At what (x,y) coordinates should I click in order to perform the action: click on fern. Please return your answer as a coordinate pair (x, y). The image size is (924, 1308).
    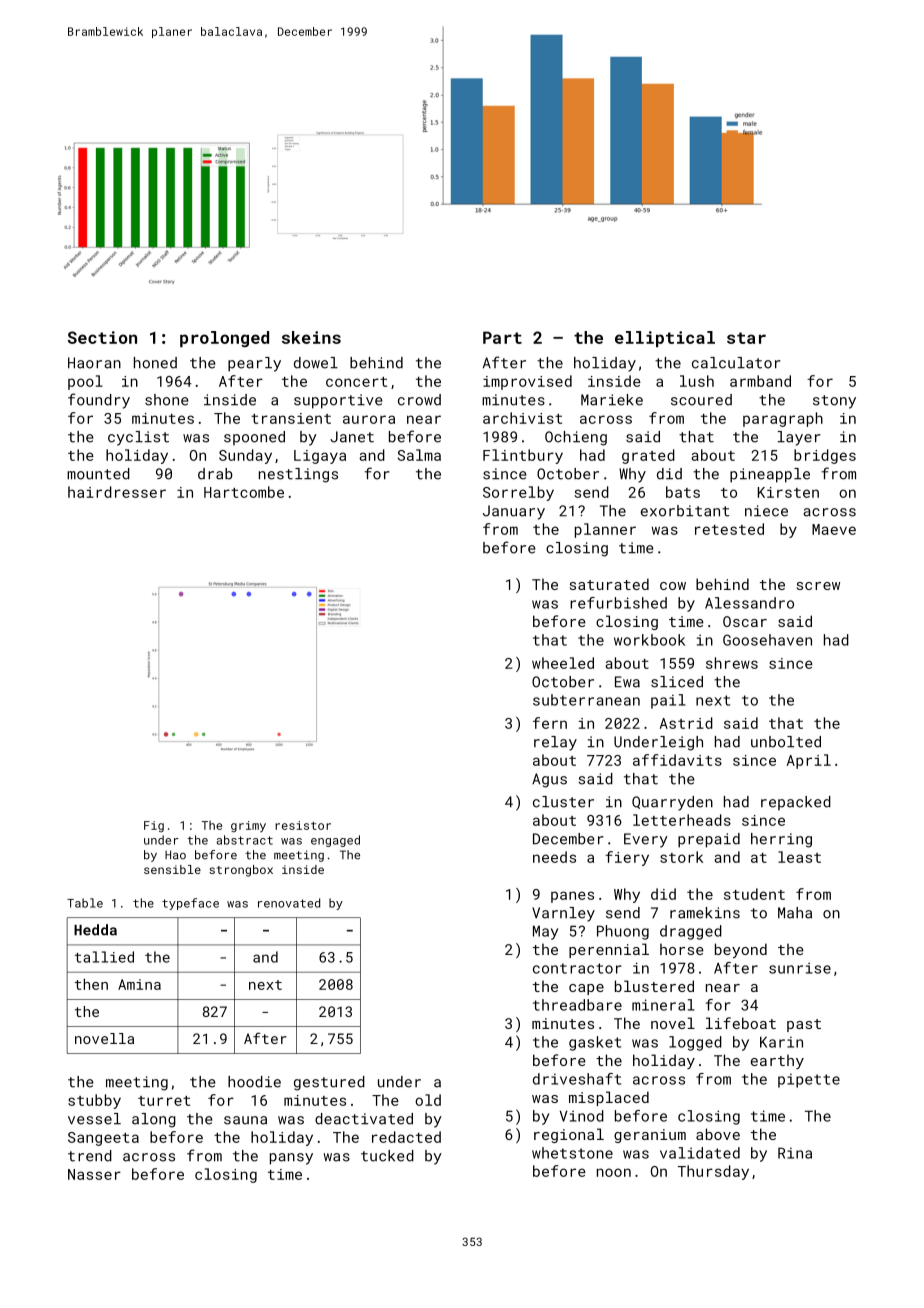
    Looking at the image, I should click on (550, 723).
